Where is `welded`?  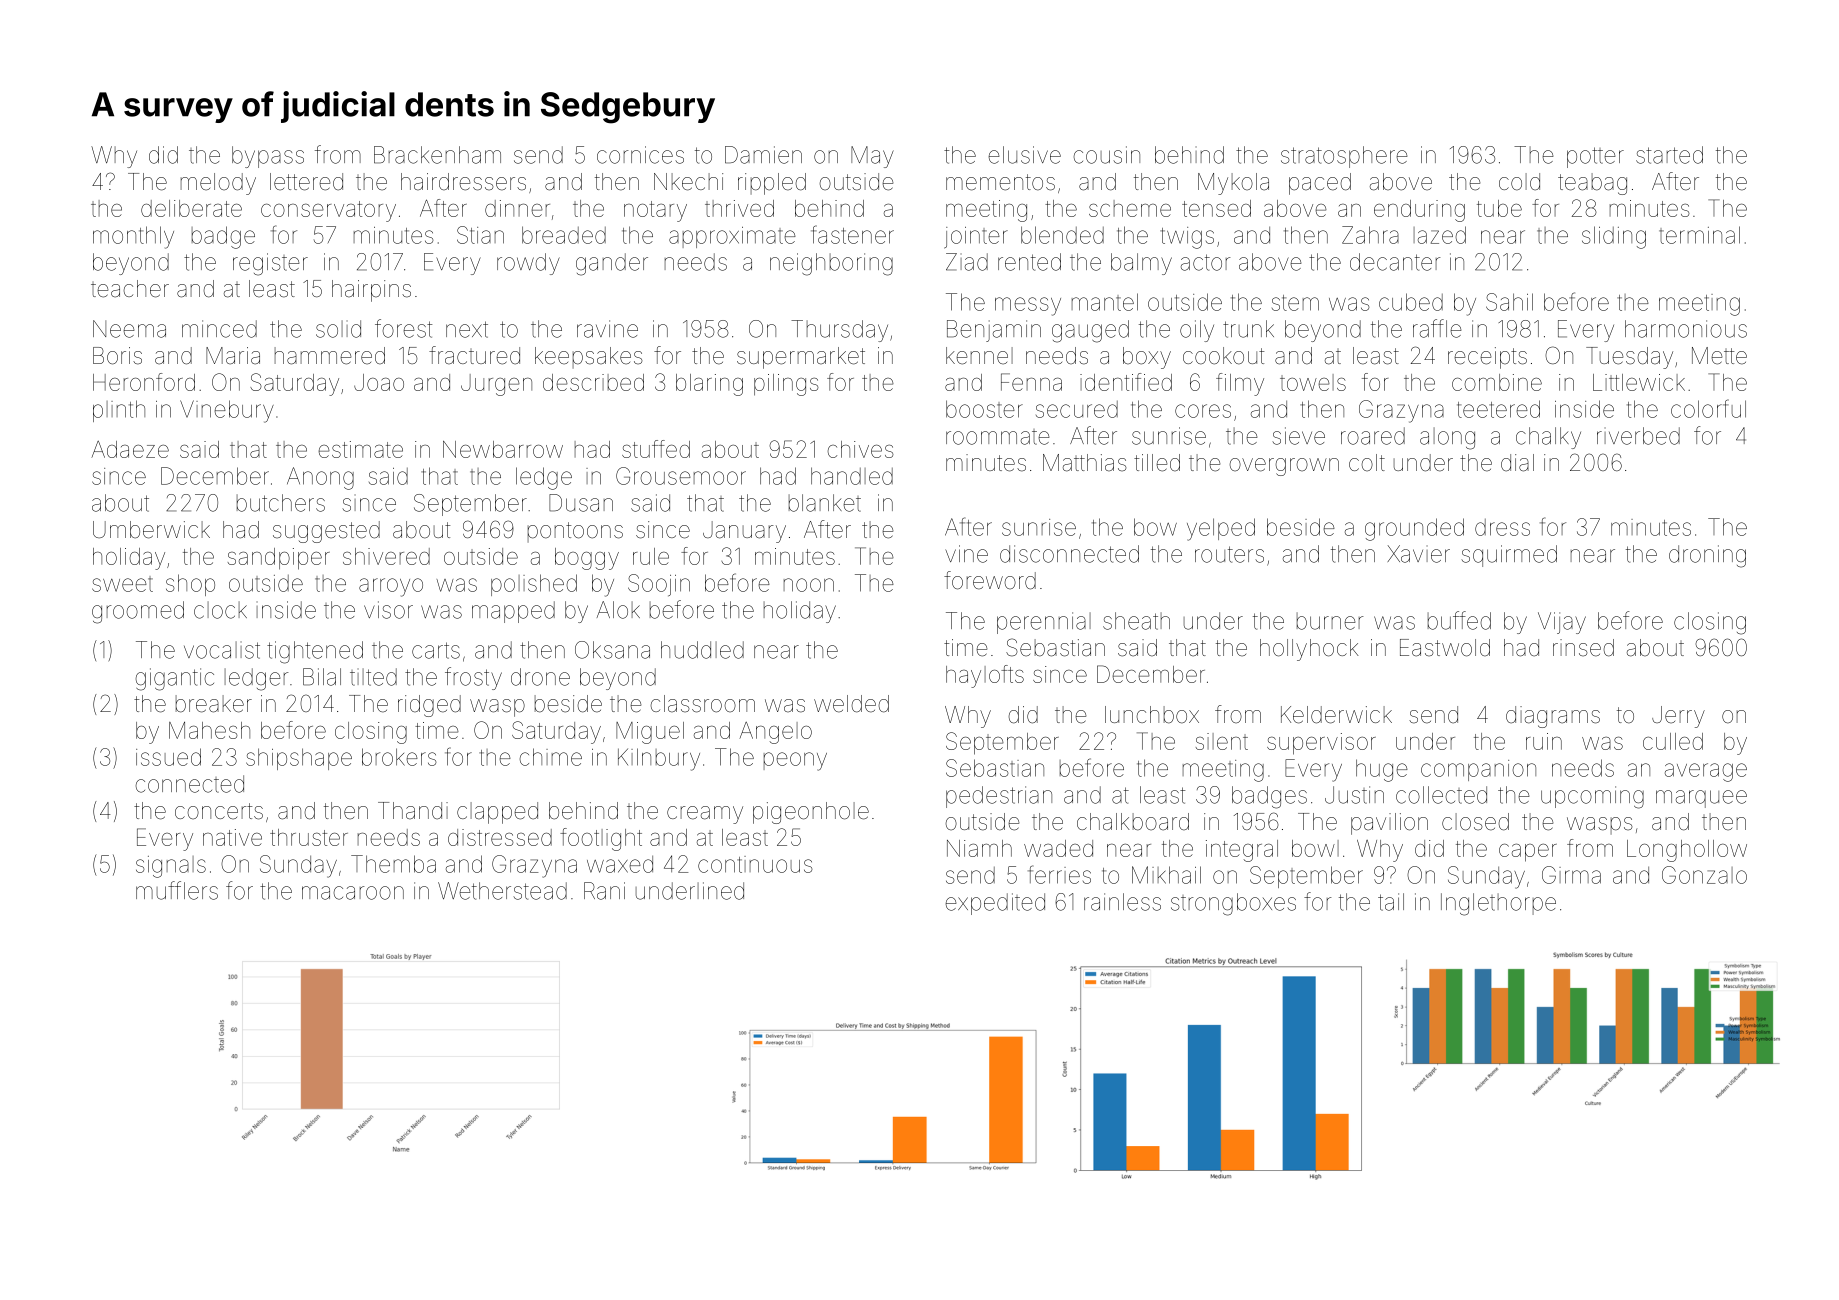
welded is located at coordinates (851, 704).
